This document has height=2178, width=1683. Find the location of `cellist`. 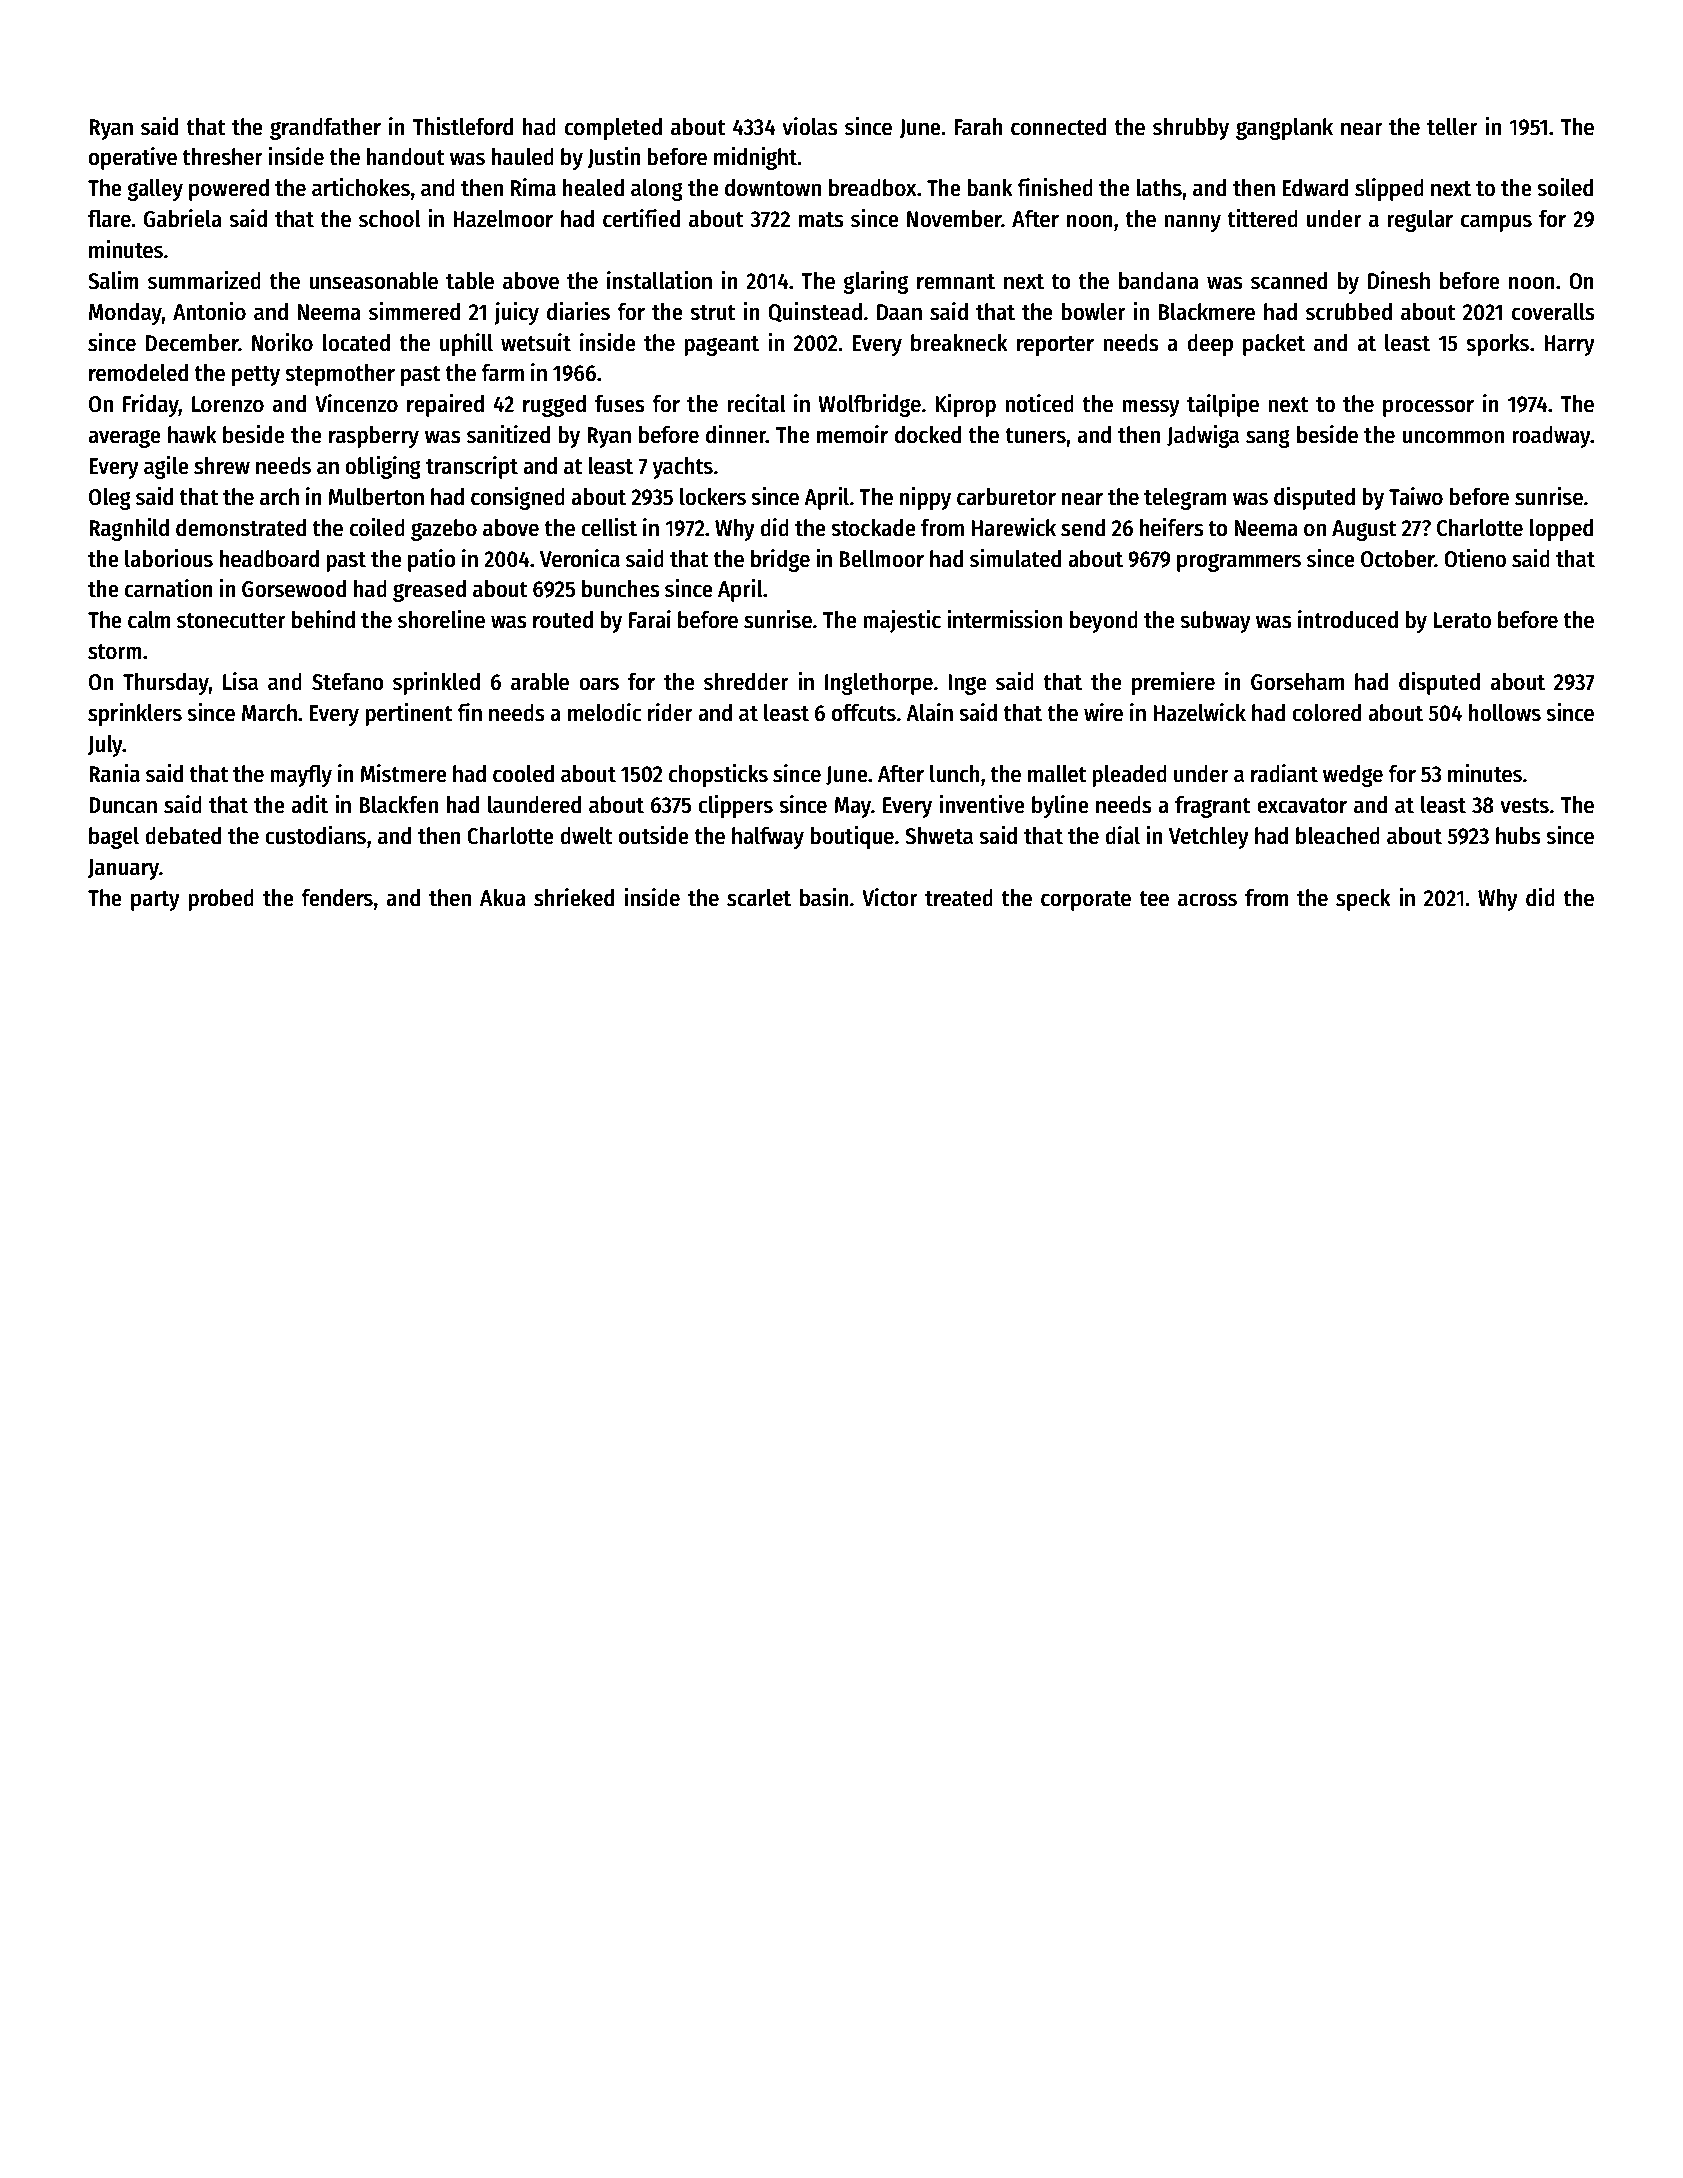

cellist is located at coordinates (609, 527).
